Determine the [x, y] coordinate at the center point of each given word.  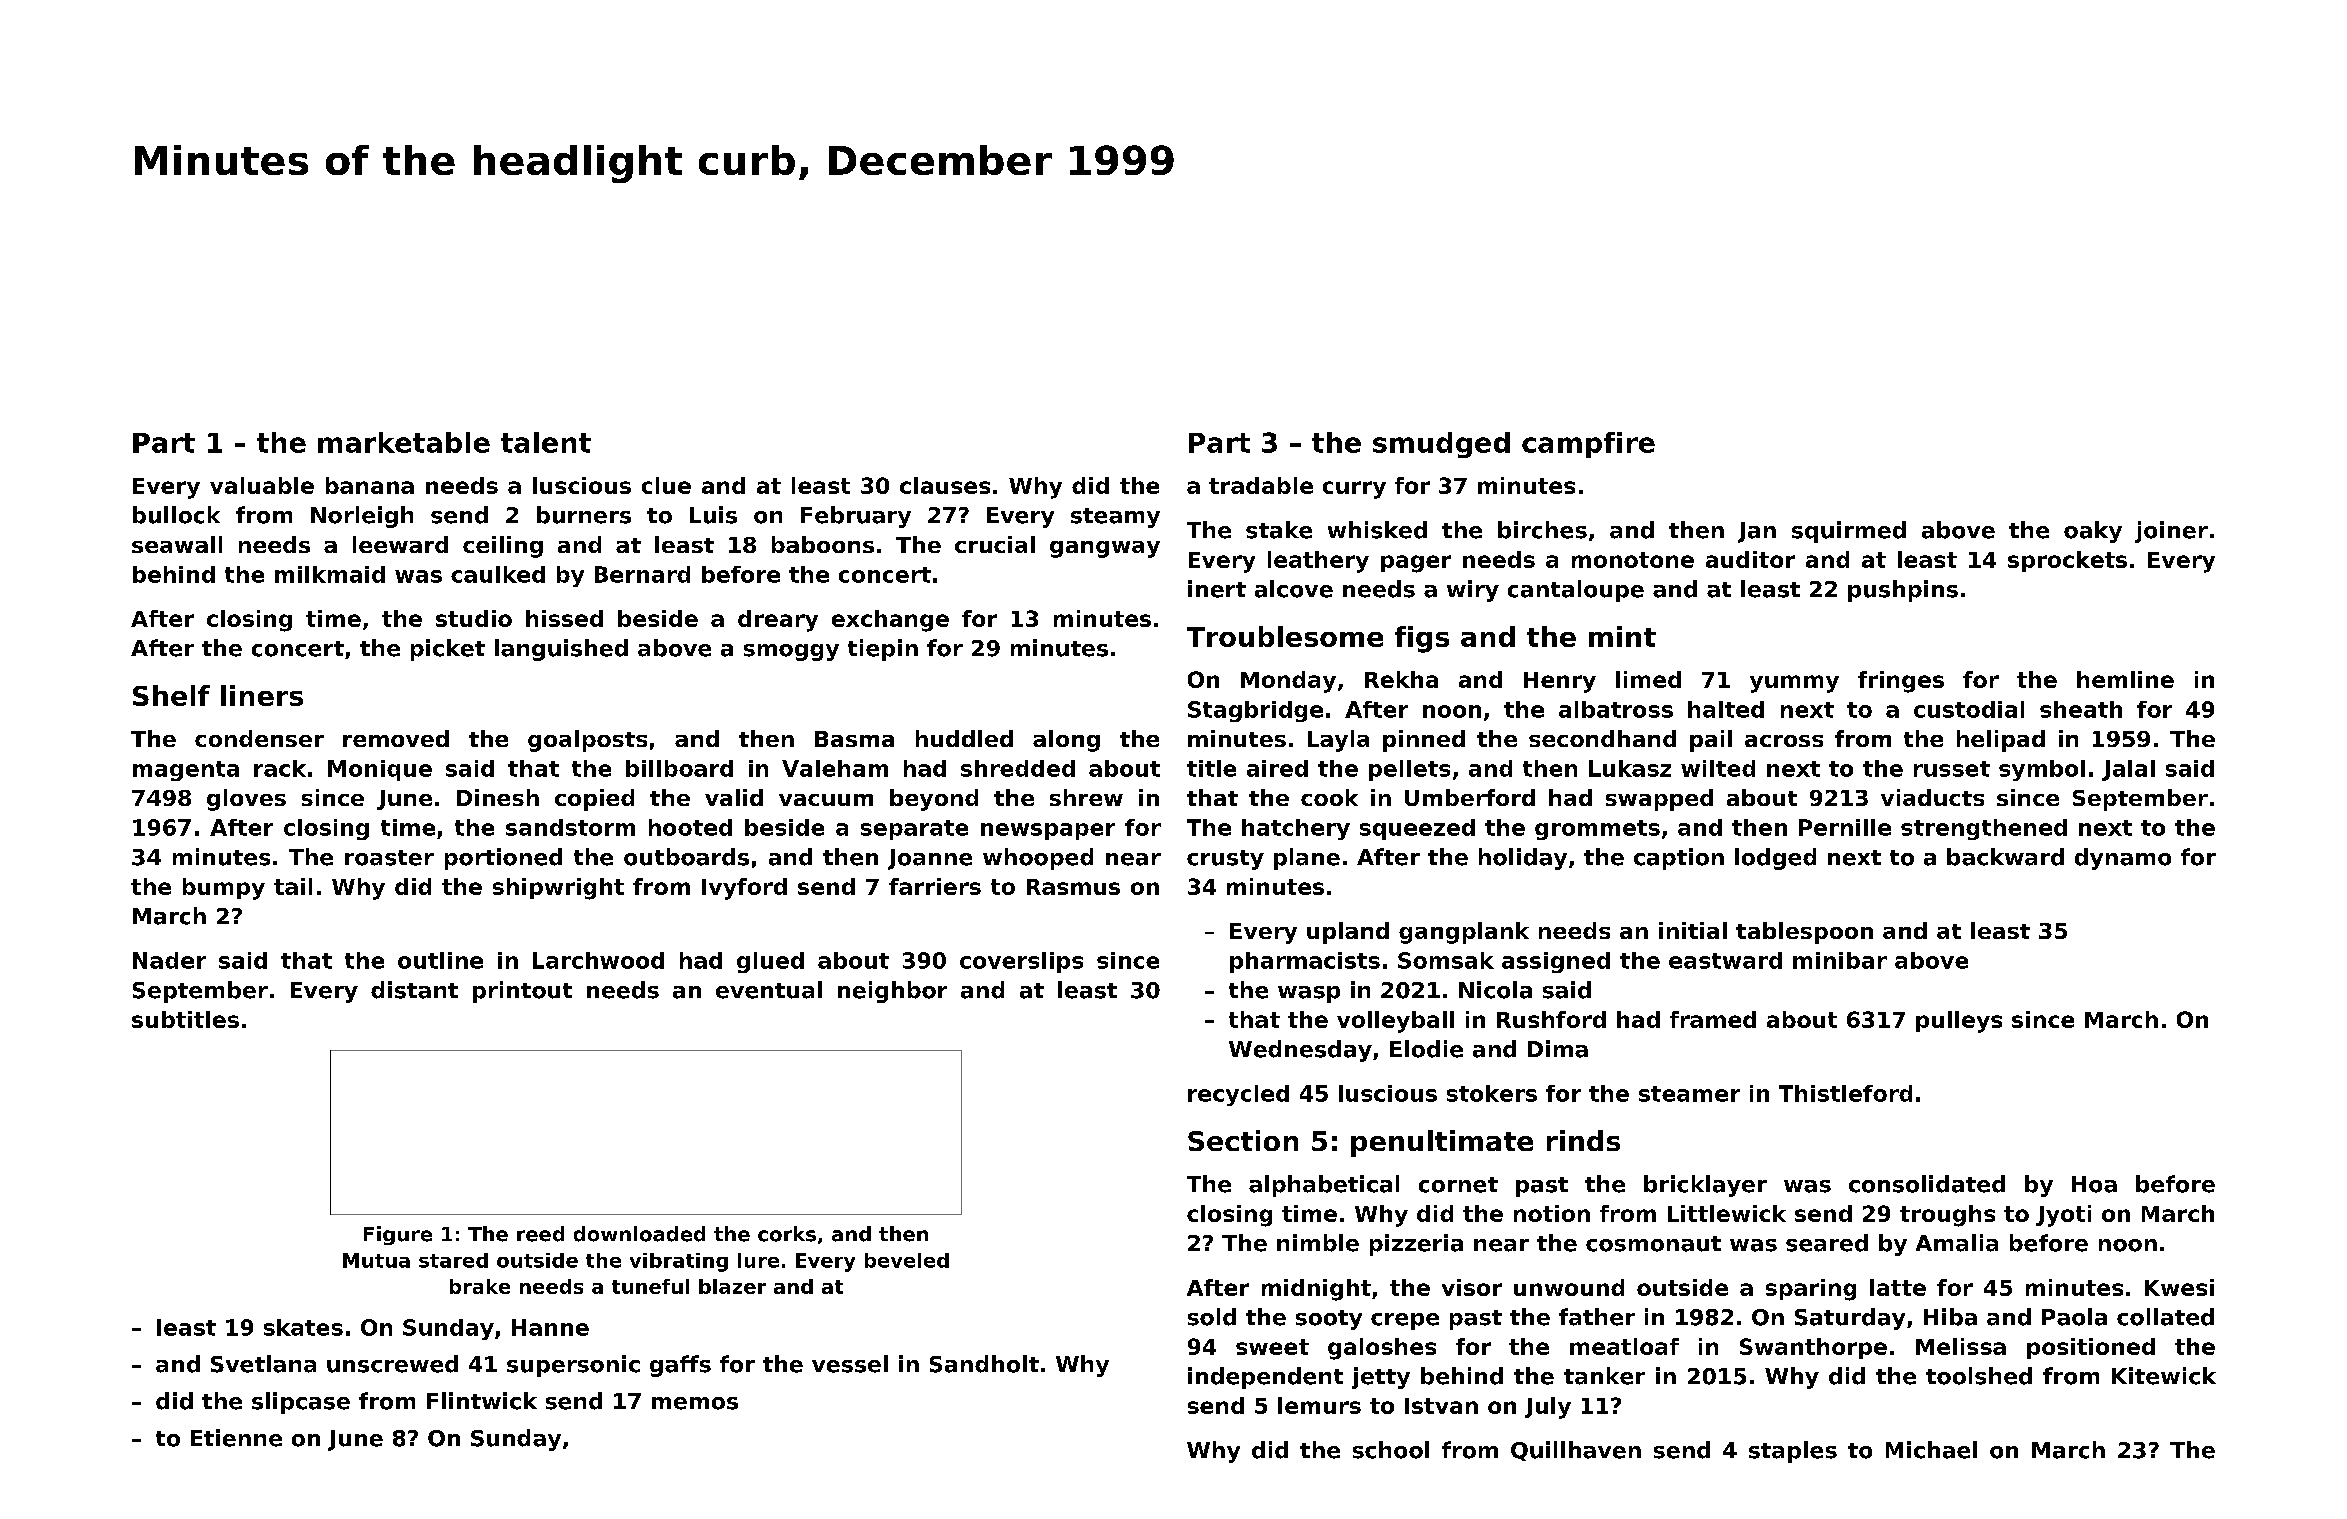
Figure [398, 1235]
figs [1422, 639]
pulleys [1959, 1022]
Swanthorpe [1813, 1348]
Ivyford [744, 889]
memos [695, 1403]
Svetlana [263, 1364]
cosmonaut [1653, 1244]
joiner [2171, 532]
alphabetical [1324, 1186]
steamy [1115, 518]
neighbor [892, 992]
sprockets [2067, 561]
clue [666, 485]
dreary [778, 621]
